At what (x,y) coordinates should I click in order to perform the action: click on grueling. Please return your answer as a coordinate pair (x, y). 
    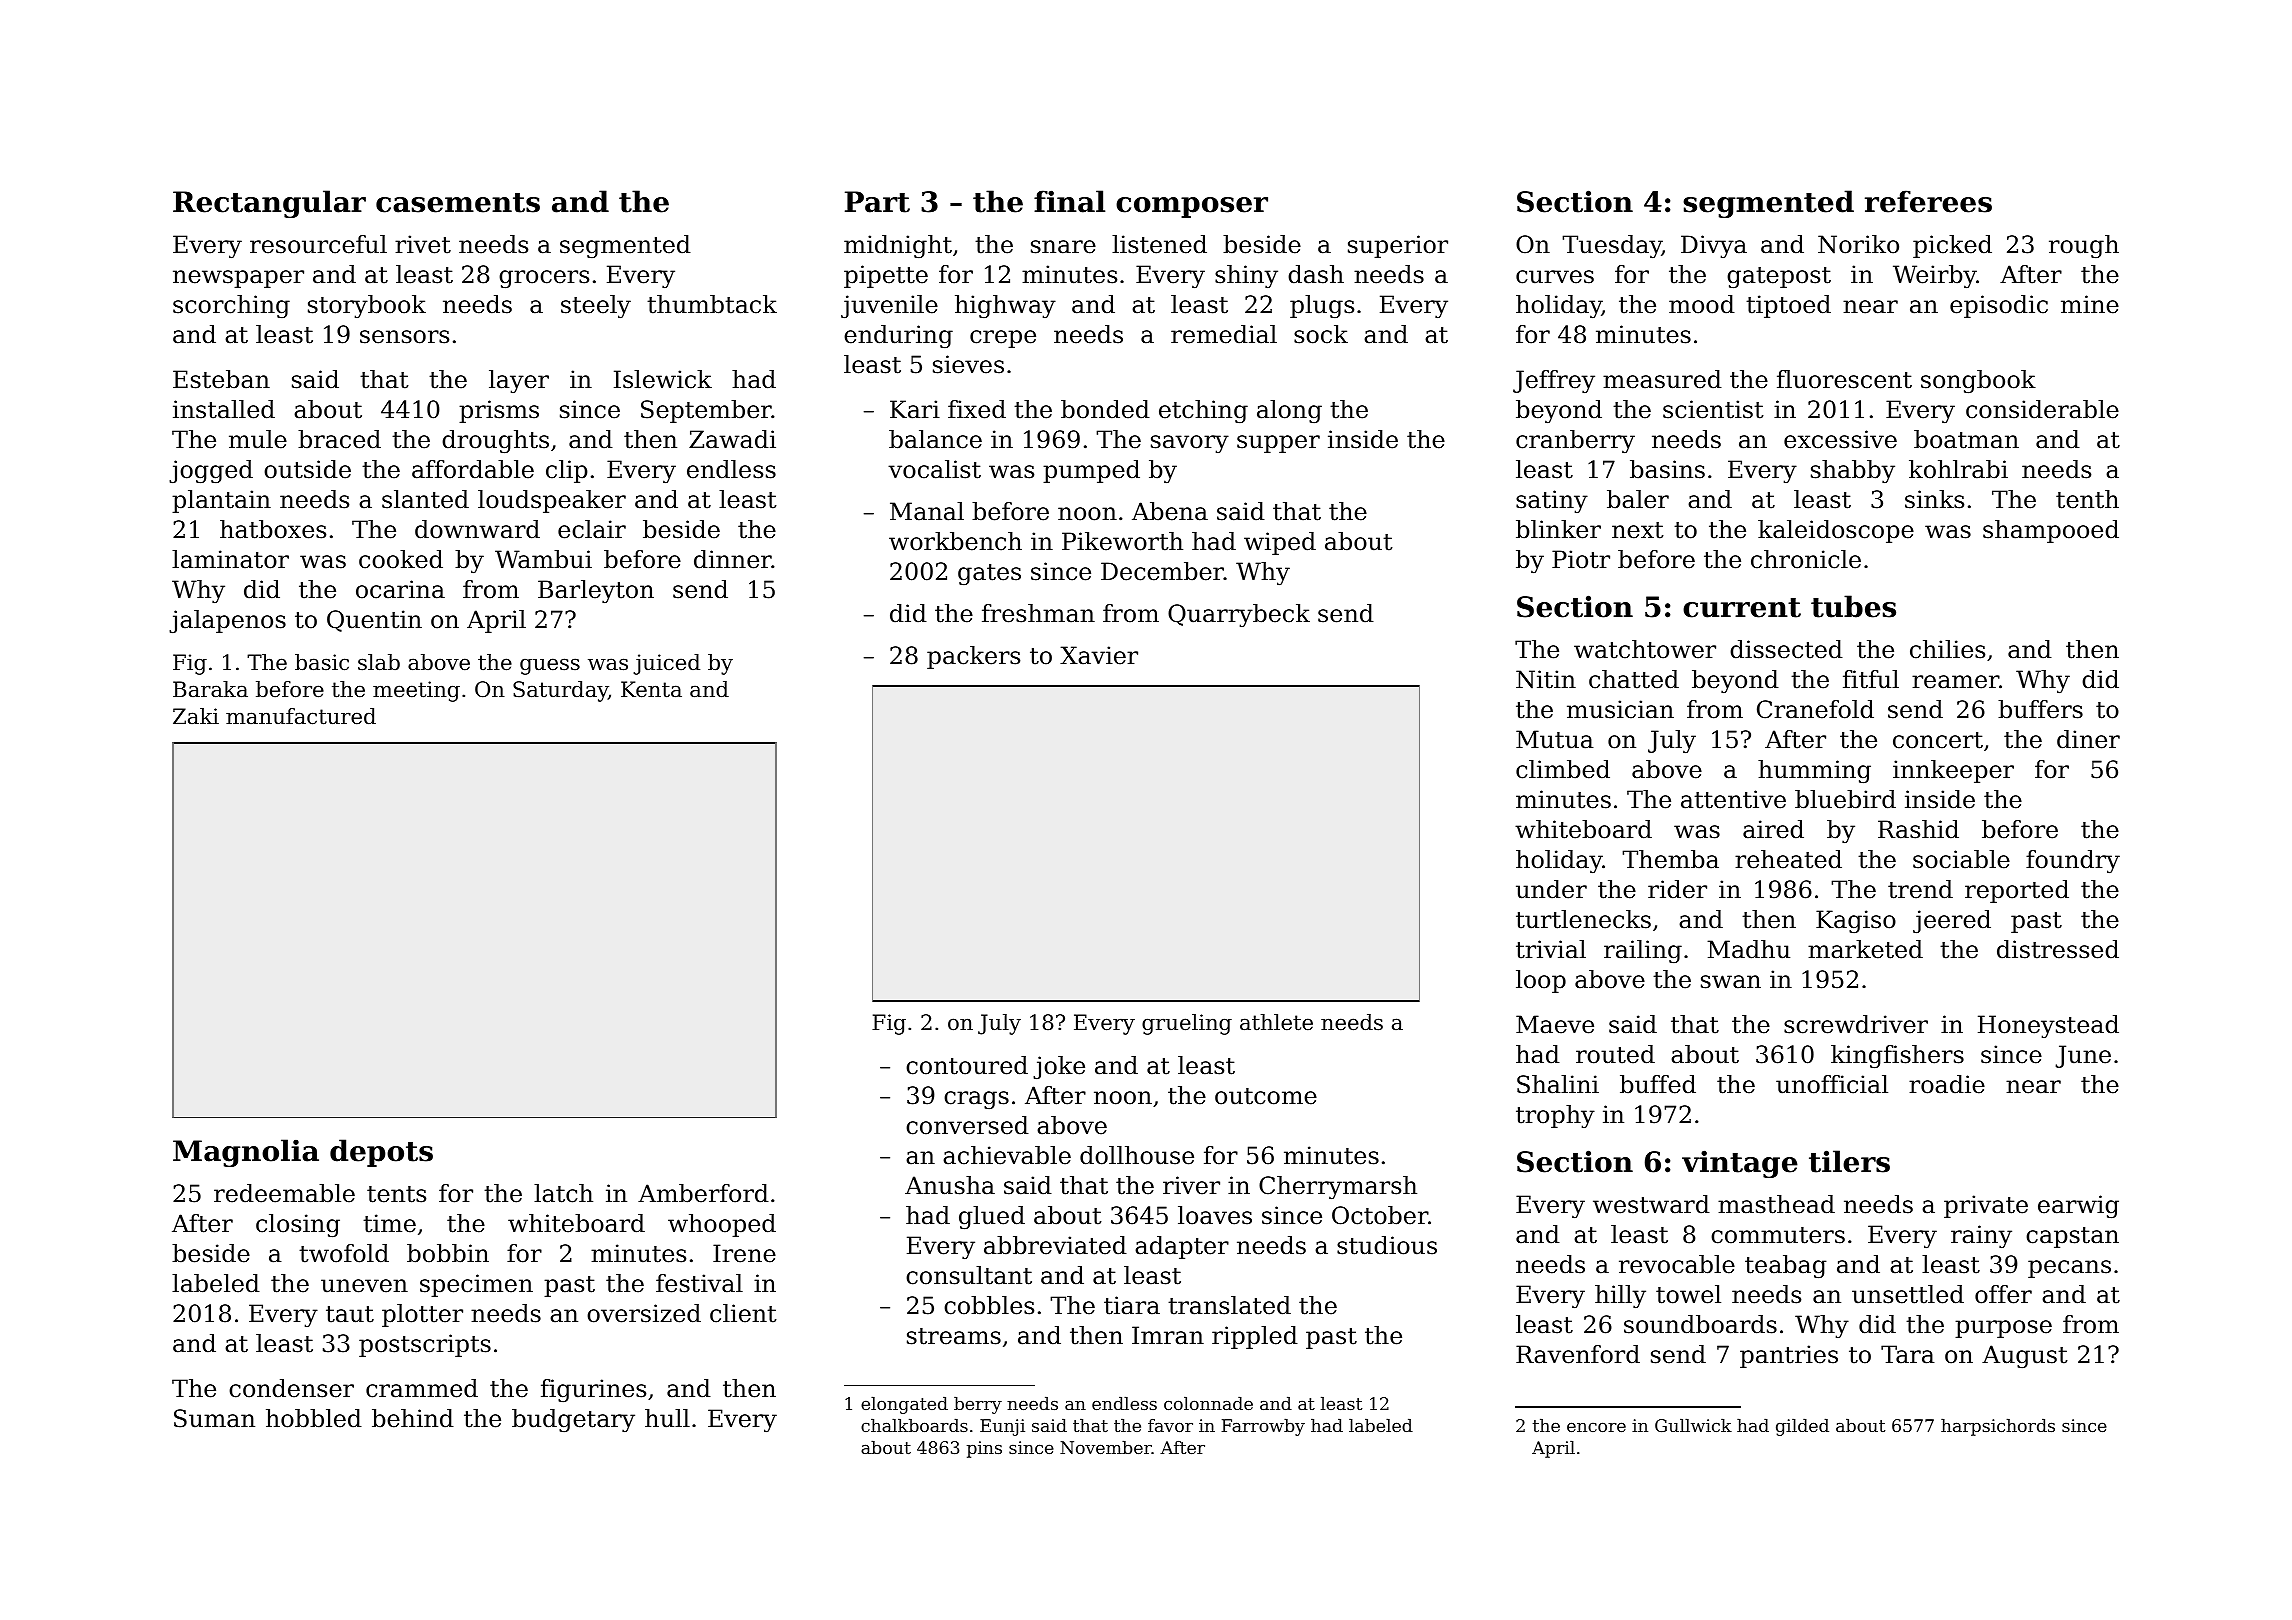
    Looking at the image, I should click on (1187, 1024).
